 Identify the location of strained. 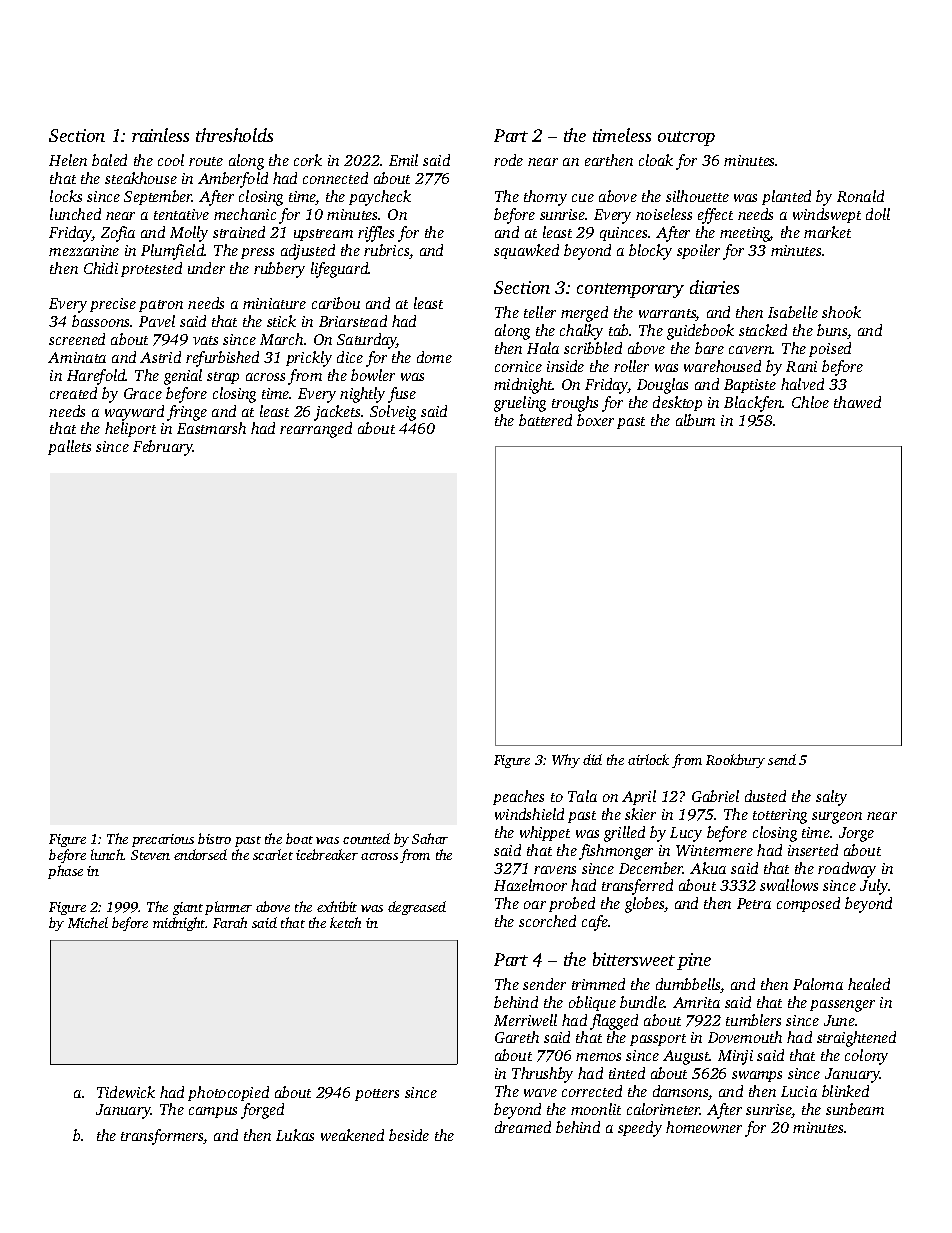
(239, 232).
